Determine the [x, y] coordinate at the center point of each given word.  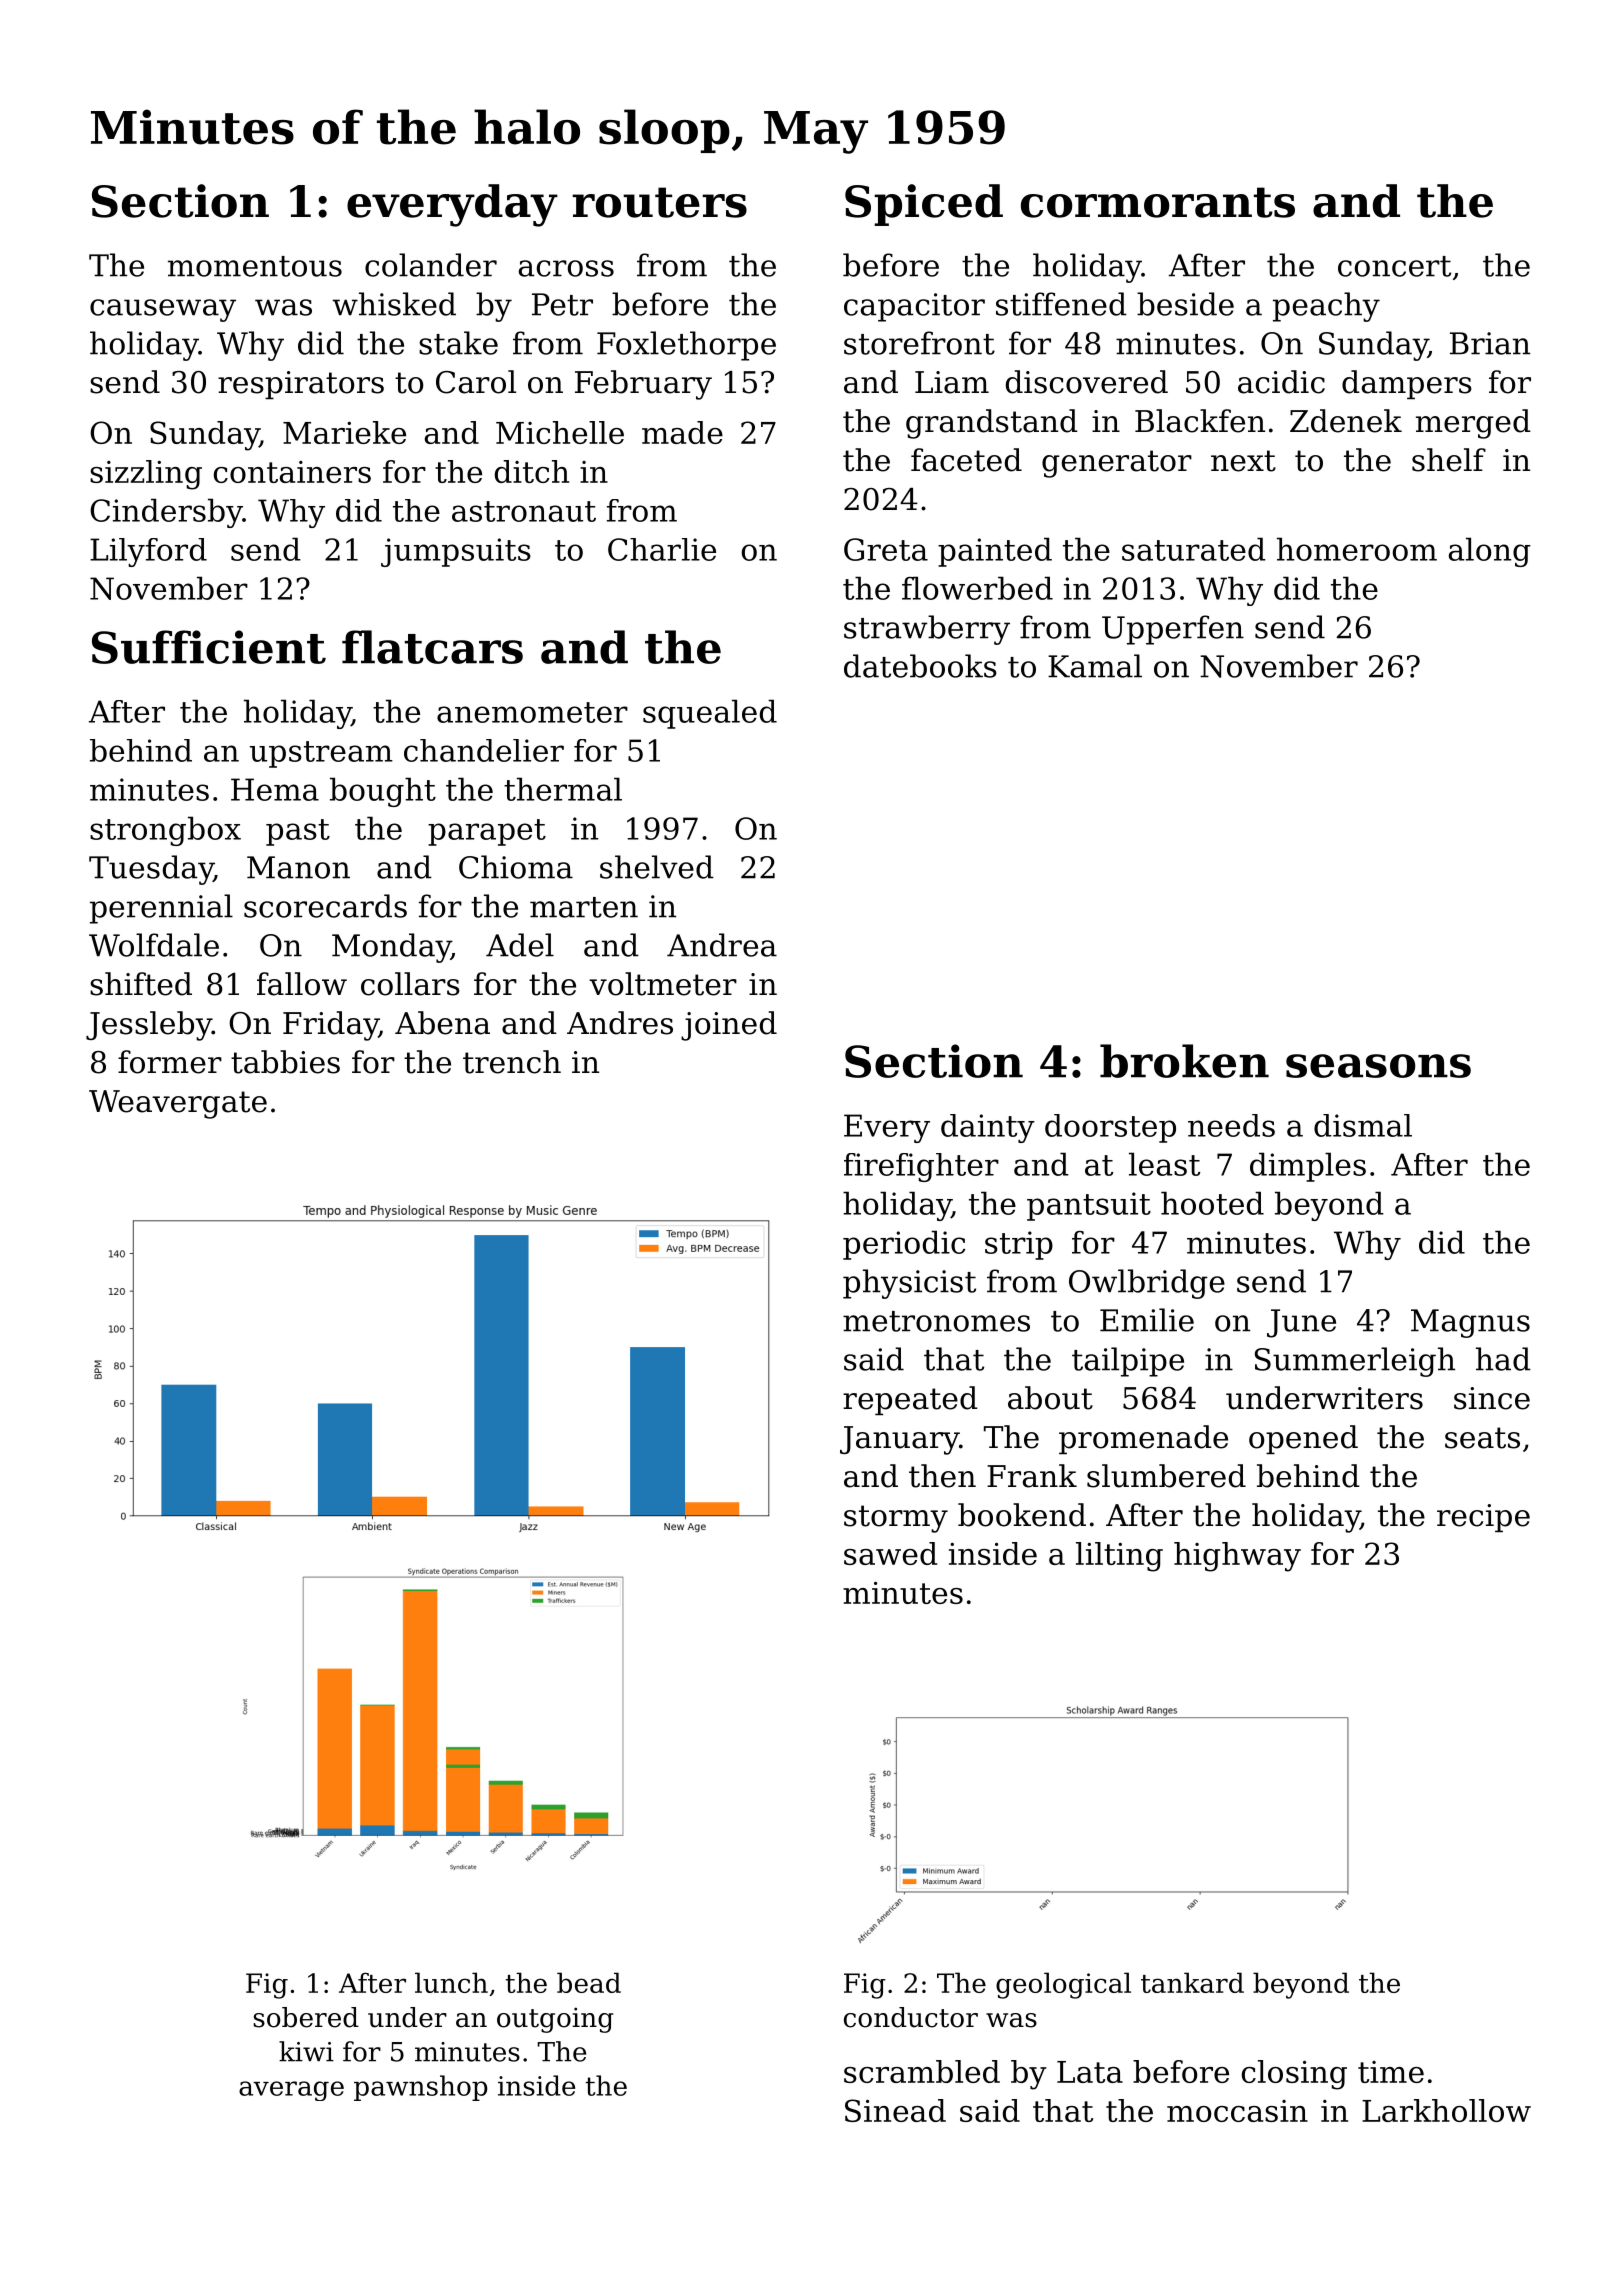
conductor [911, 2017]
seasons [1378, 1066]
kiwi [306, 2051]
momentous [255, 266]
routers [659, 202]
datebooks [920, 666]
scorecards [325, 906]
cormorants [1158, 202]
